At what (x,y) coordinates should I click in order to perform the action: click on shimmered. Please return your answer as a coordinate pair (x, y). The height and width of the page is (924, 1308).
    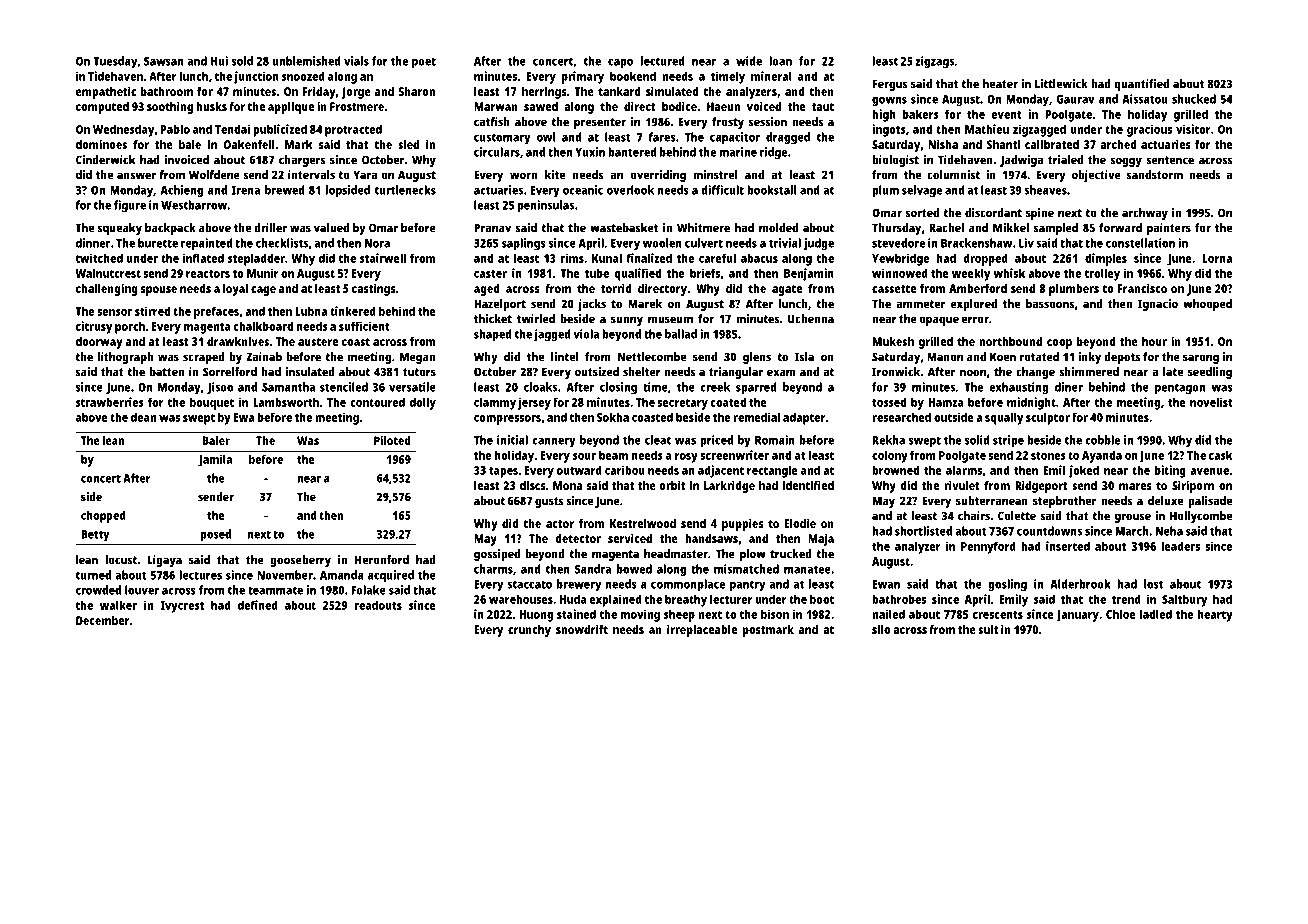
    Looking at the image, I should click on (1089, 372).
